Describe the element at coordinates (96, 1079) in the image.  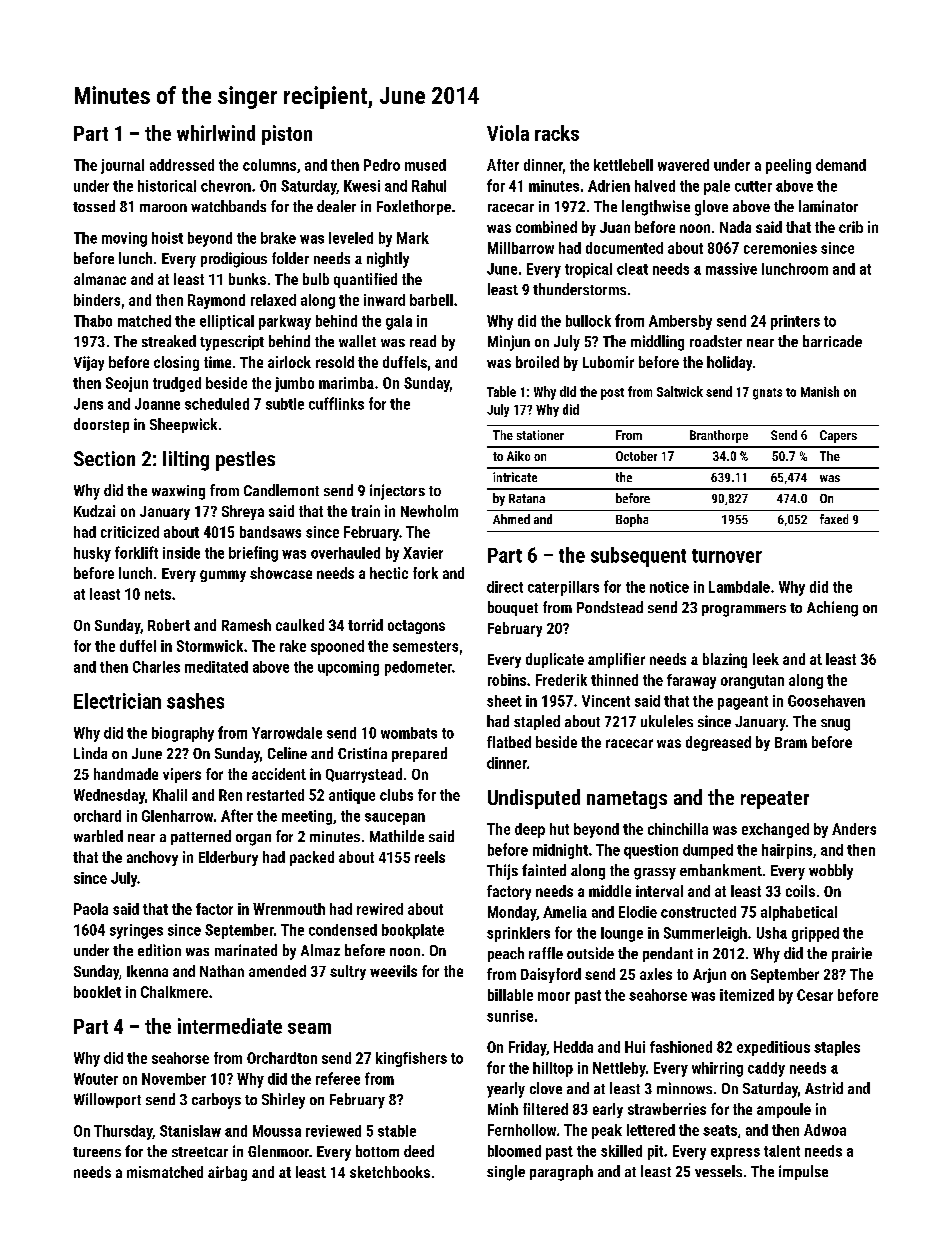
I see `Wouter` at that location.
